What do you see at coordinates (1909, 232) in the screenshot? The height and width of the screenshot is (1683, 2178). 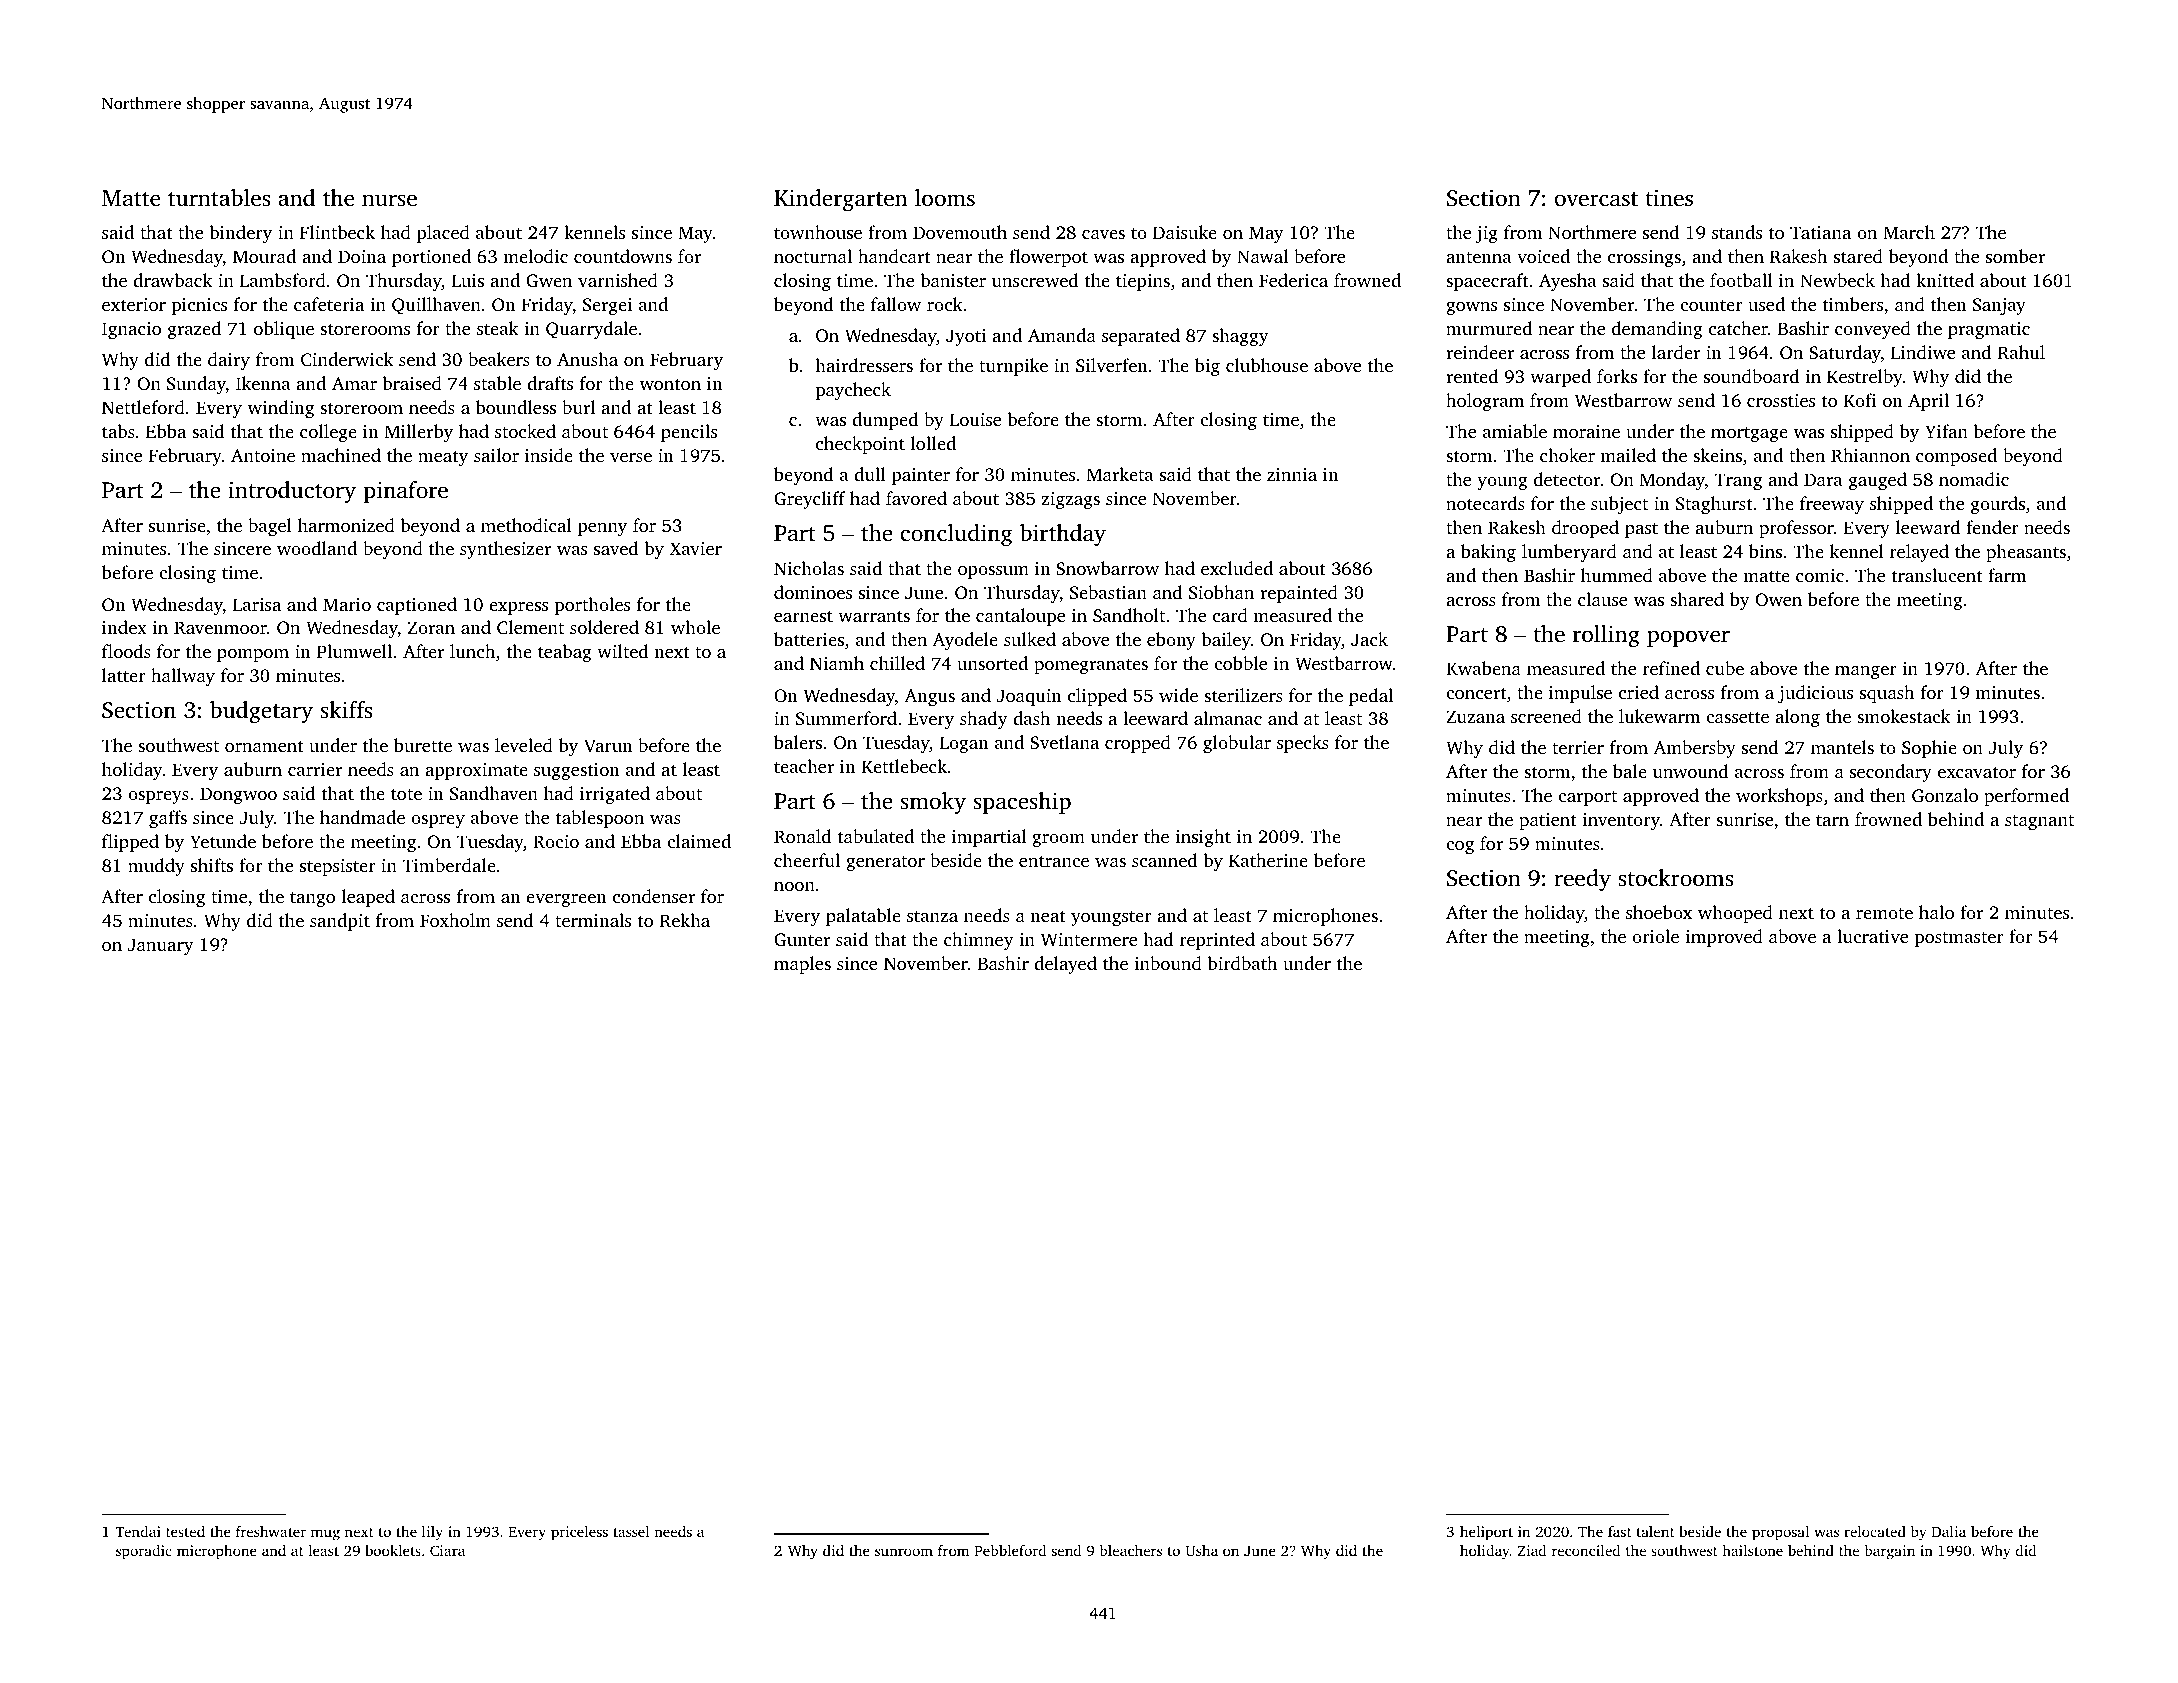 I see `March` at bounding box center [1909, 232].
